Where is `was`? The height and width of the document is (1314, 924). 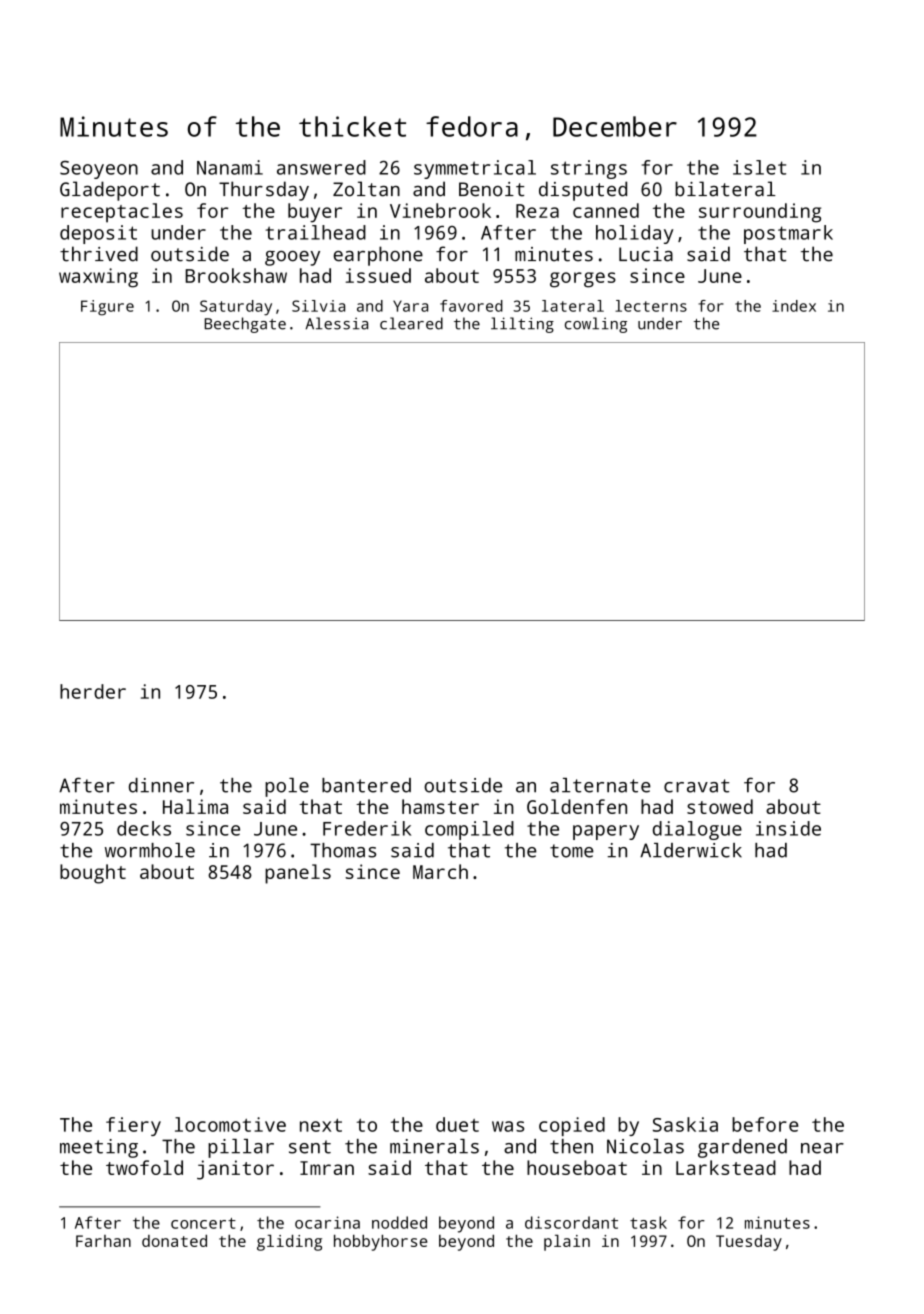 was is located at coordinates (508, 1126).
